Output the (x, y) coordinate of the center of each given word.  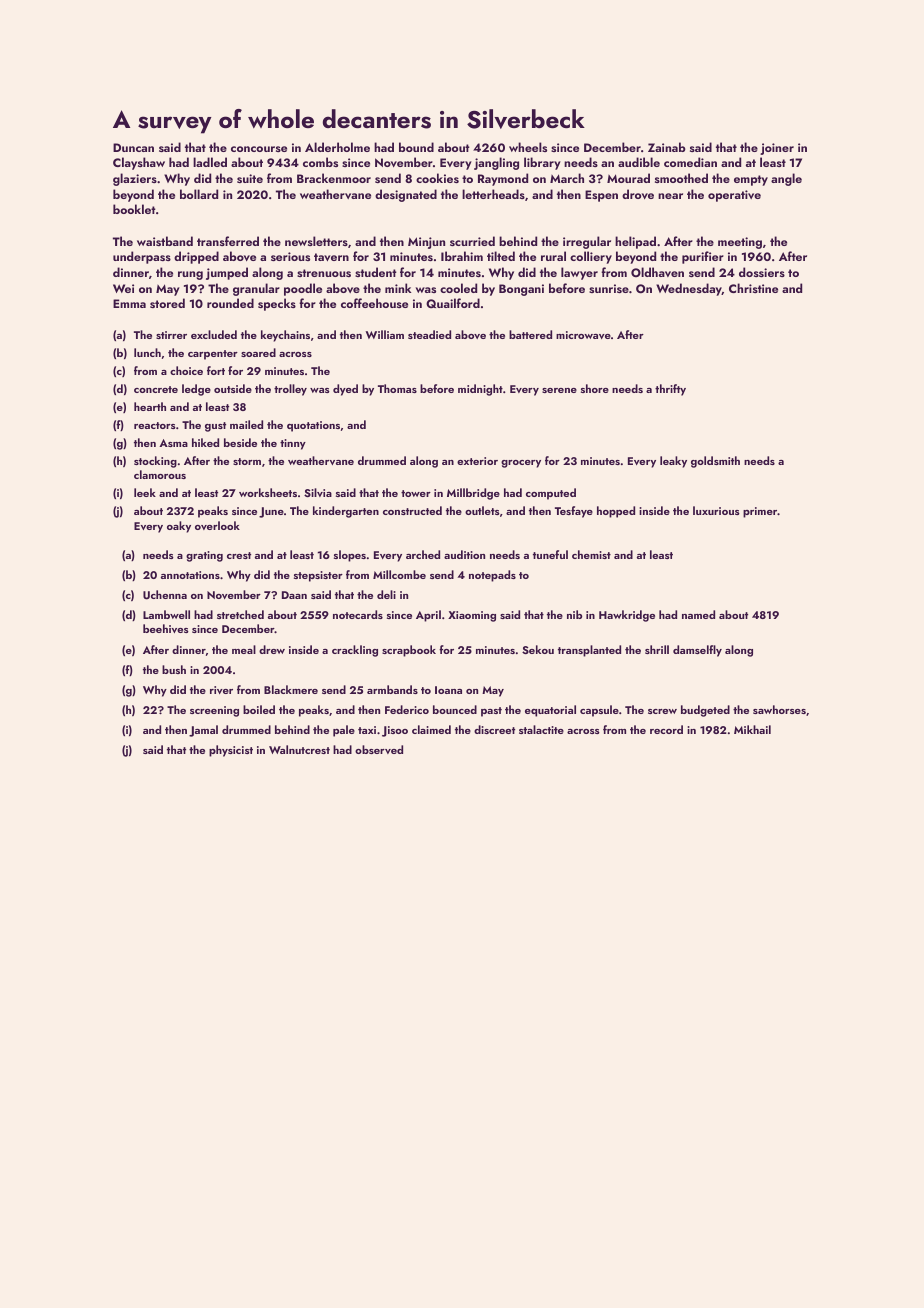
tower (416, 493)
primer (760, 512)
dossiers (762, 272)
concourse (259, 149)
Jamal (203, 731)
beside (240, 442)
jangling (496, 163)
